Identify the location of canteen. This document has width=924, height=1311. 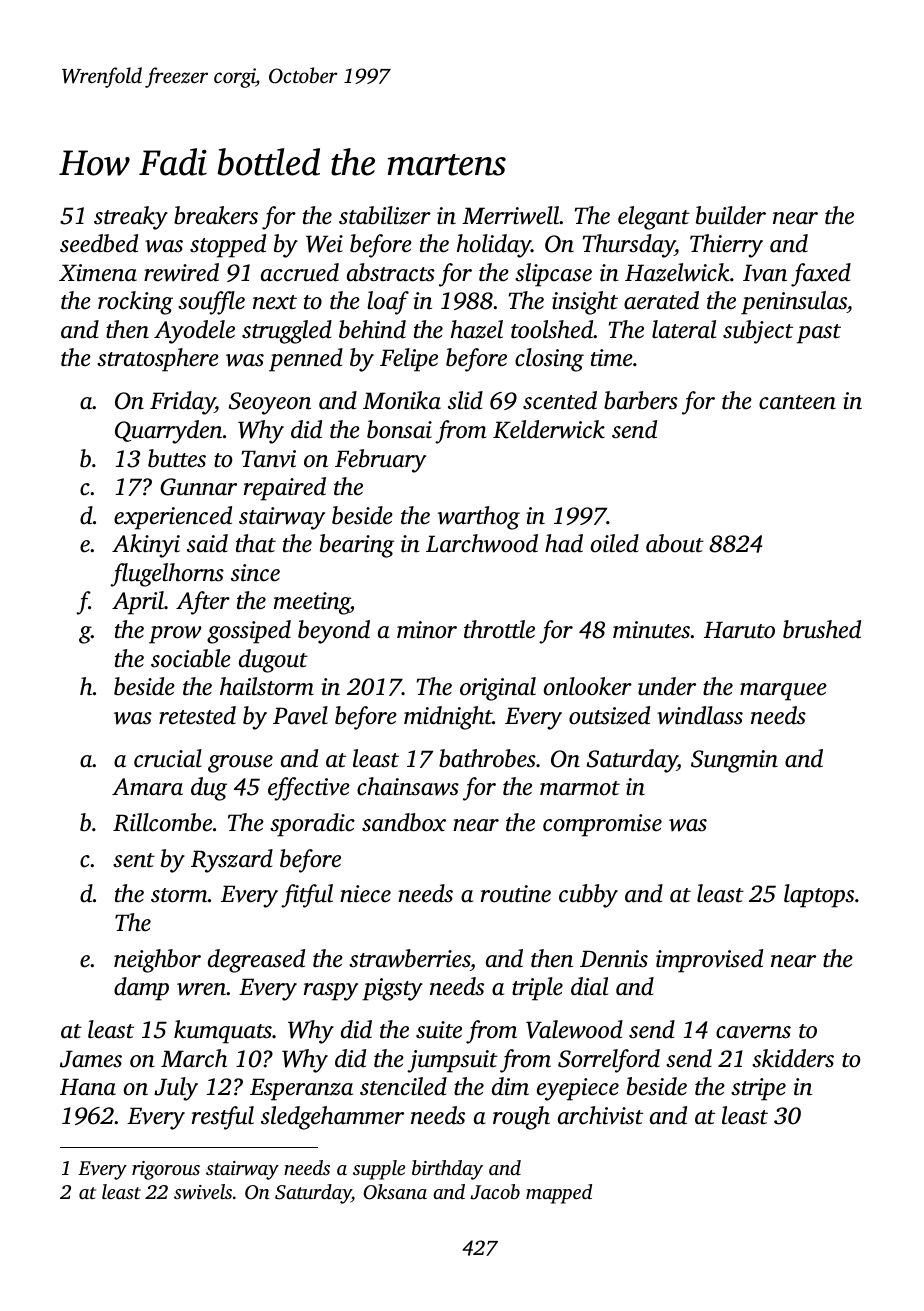
(797, 402).
